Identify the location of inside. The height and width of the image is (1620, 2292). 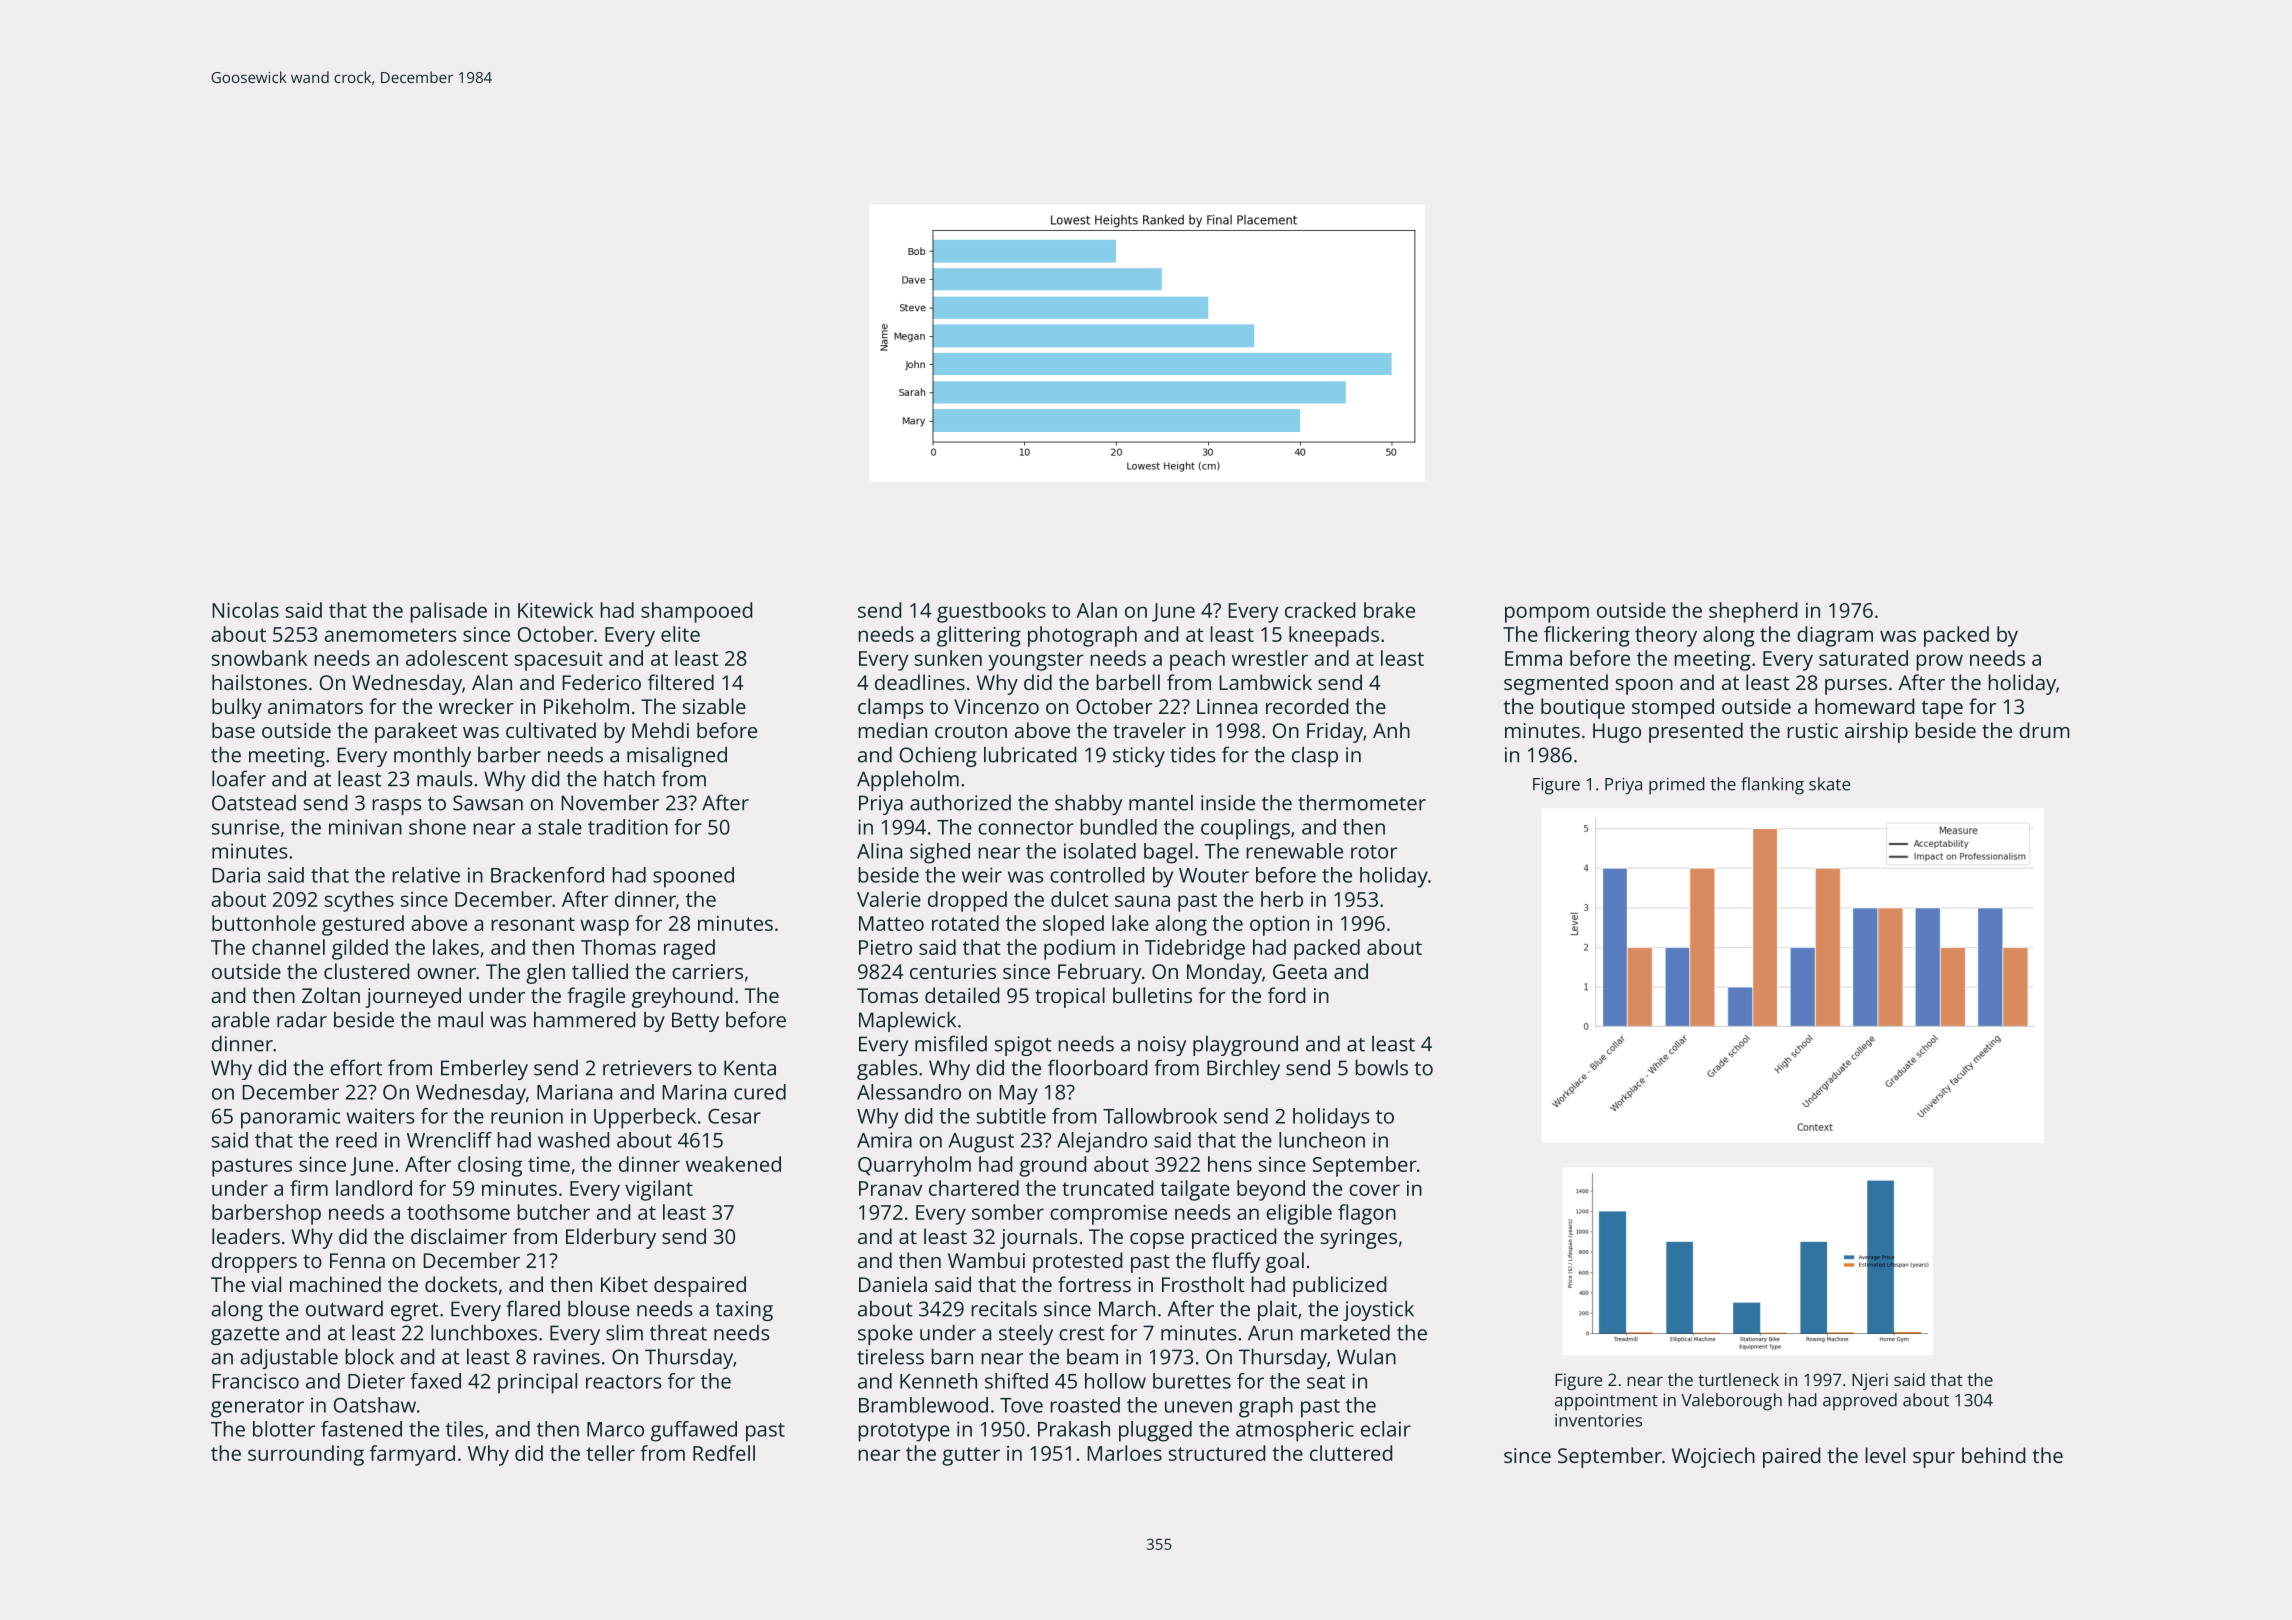
(1228, 803).
